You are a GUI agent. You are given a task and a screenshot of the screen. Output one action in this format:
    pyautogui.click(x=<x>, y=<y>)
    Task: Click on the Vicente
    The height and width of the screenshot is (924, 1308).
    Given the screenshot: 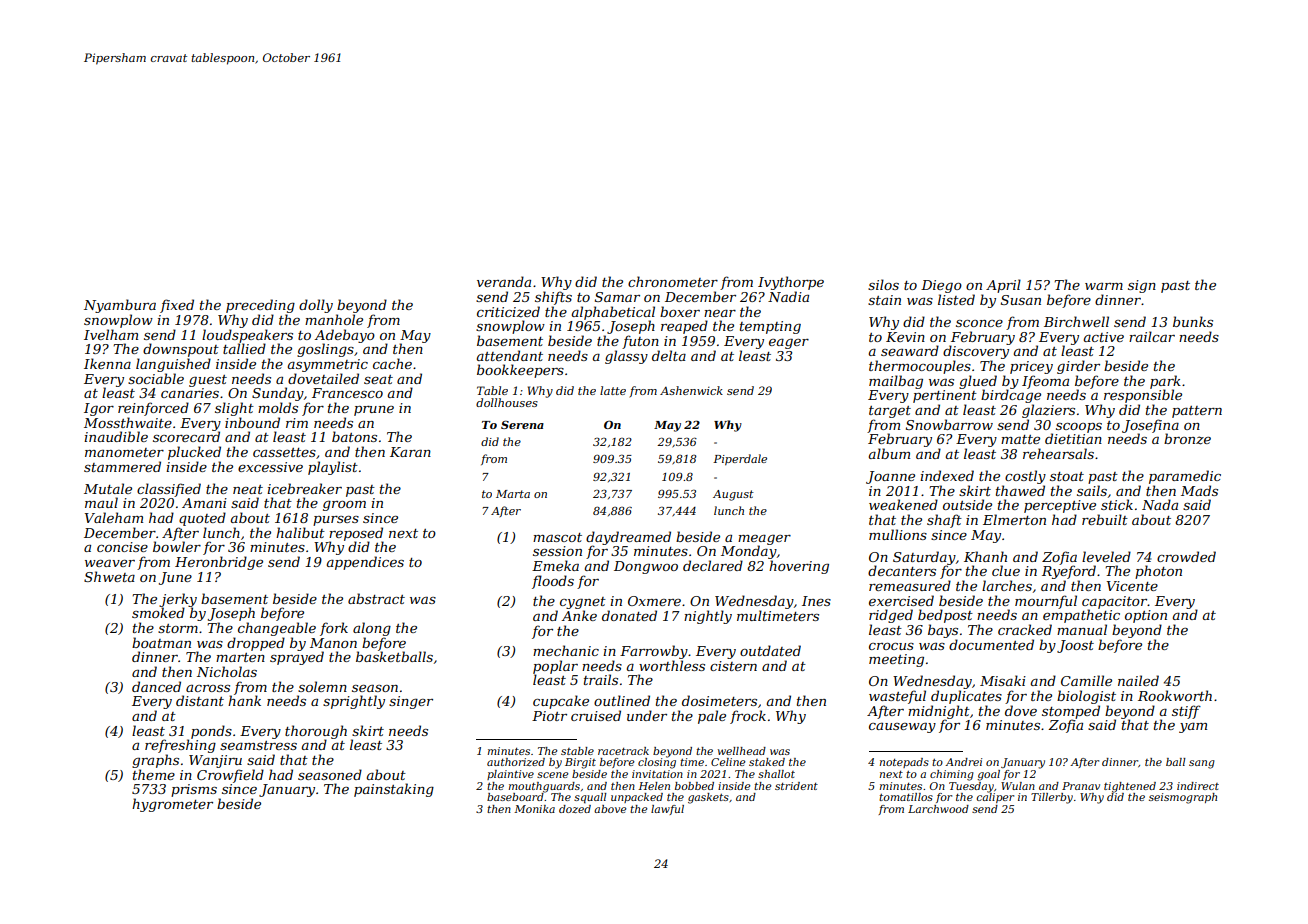 What is the action you would take?
    pyautogui.click(x=1132, y=586)
